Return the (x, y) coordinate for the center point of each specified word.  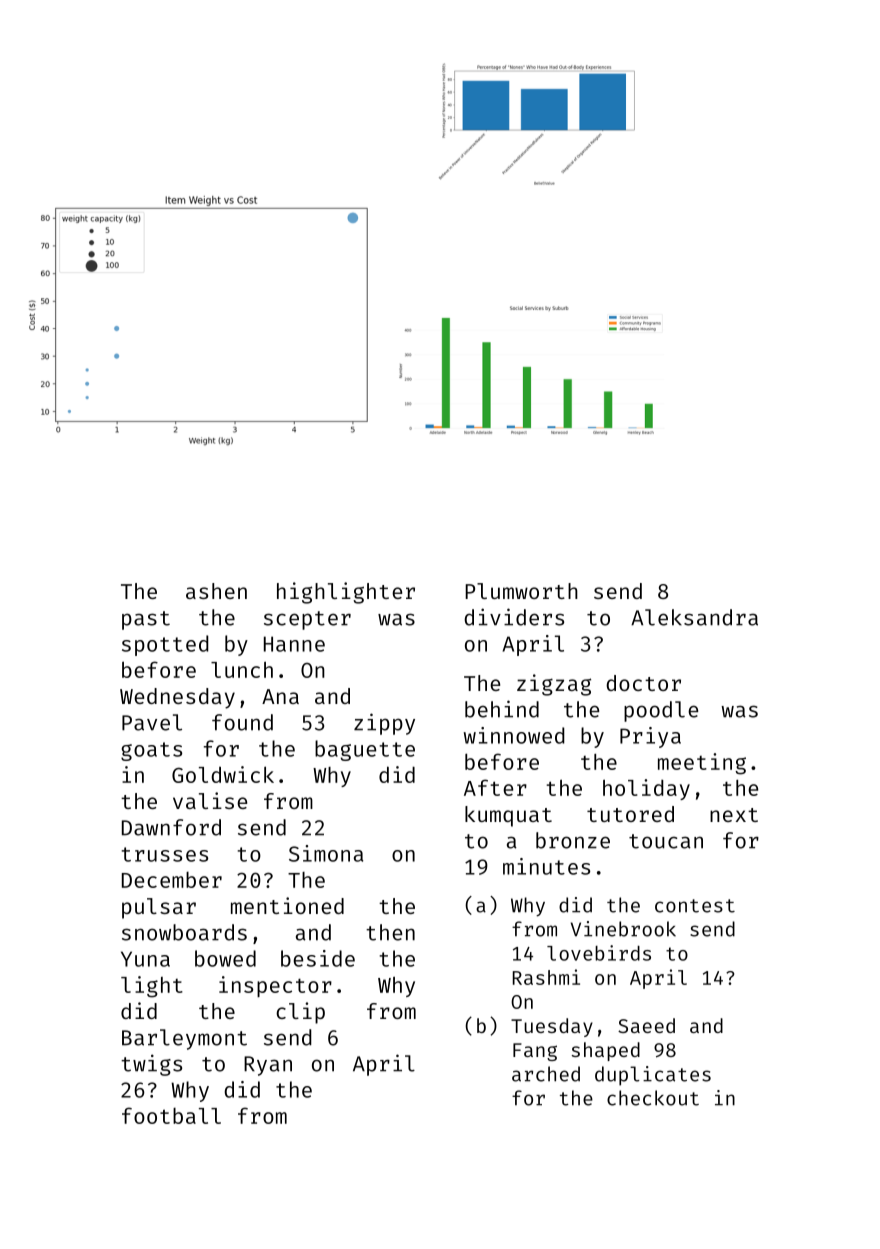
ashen (216, 591)
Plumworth (521, 591)
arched (546, 1074)
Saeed (646, 1025)
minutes (546, 866)
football (171, 1115)
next (734, 815)
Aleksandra (694, 617)
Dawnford (171, 827)
